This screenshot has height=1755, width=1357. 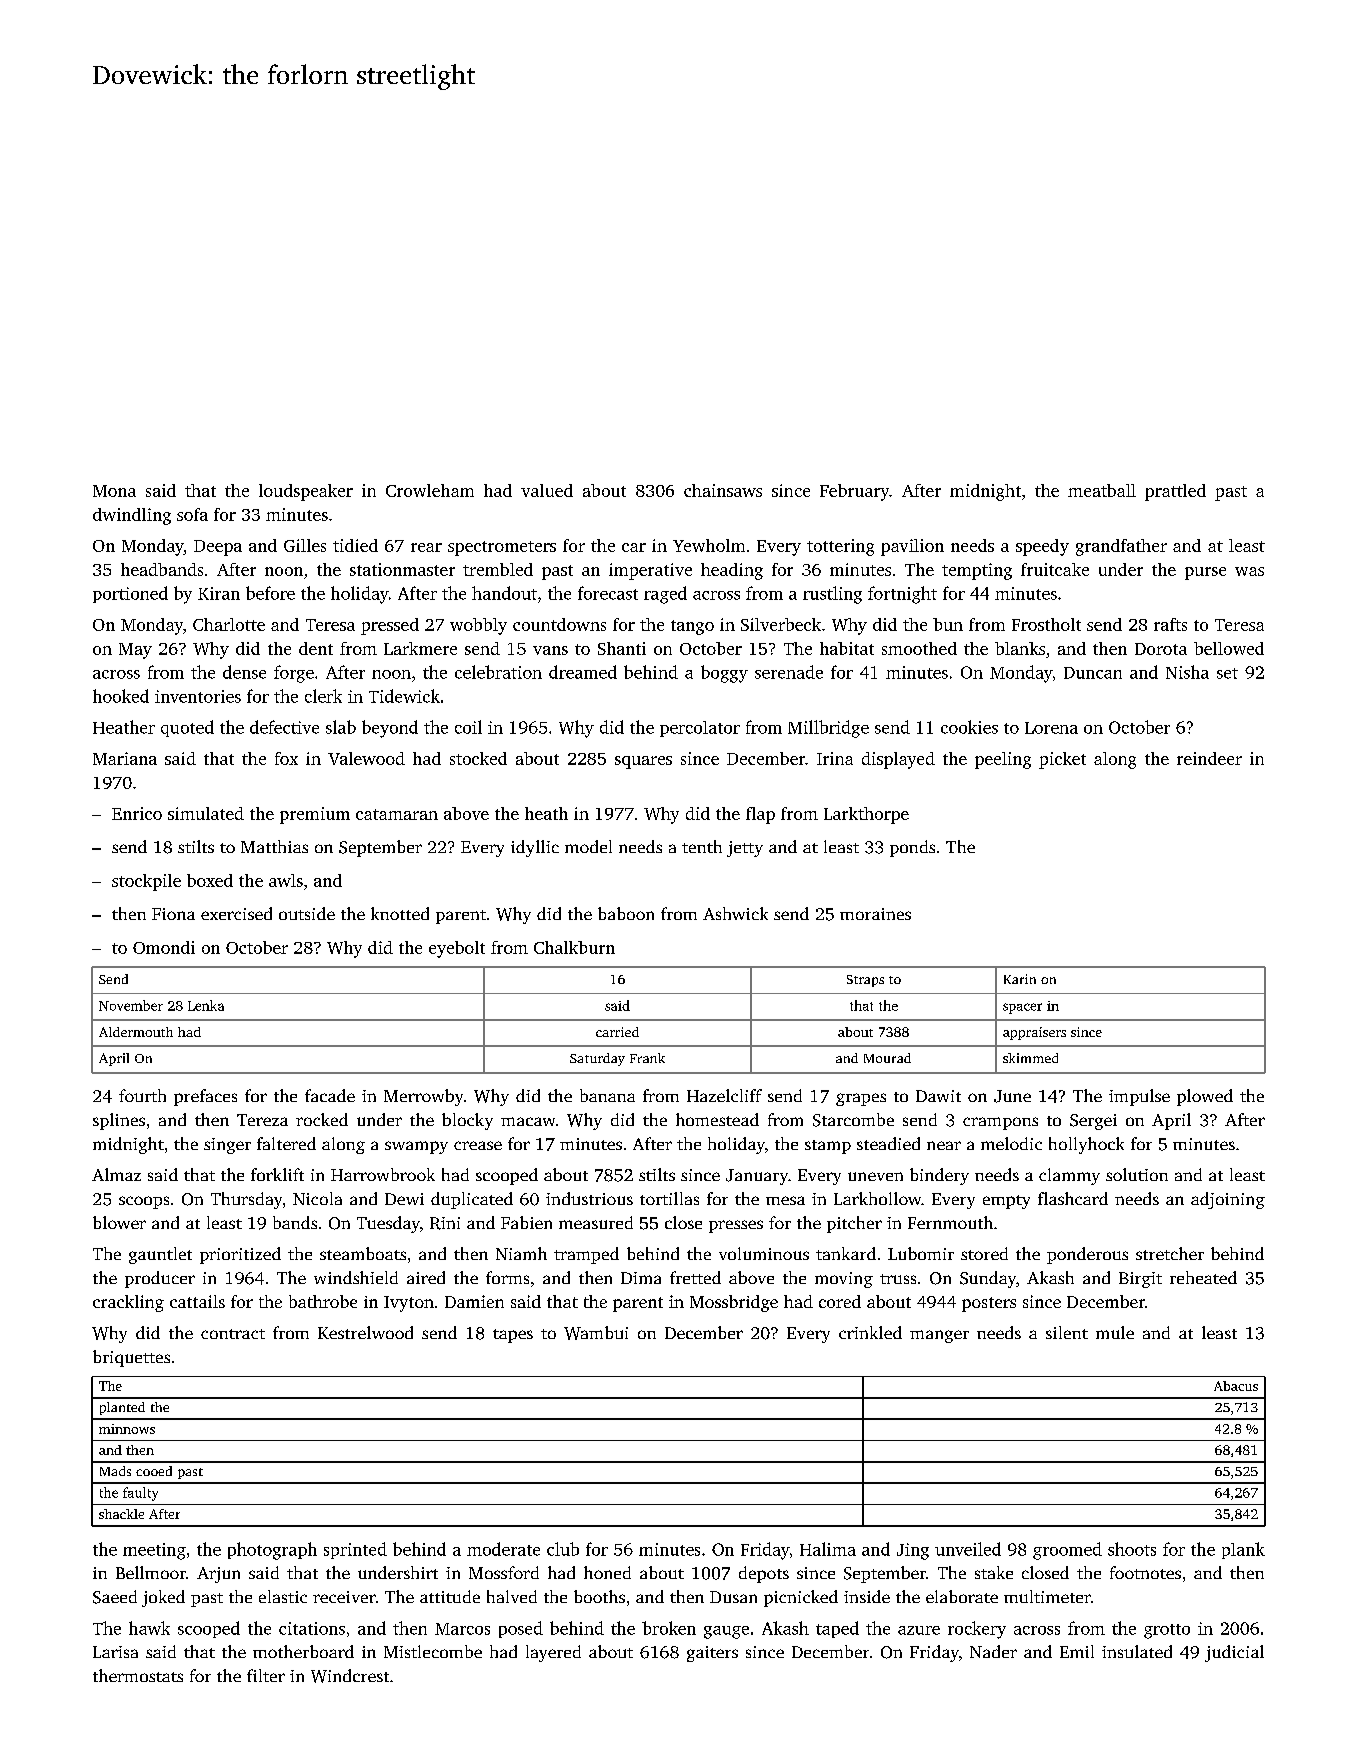 I want to click on Mona, so click(x=114, y=491).
